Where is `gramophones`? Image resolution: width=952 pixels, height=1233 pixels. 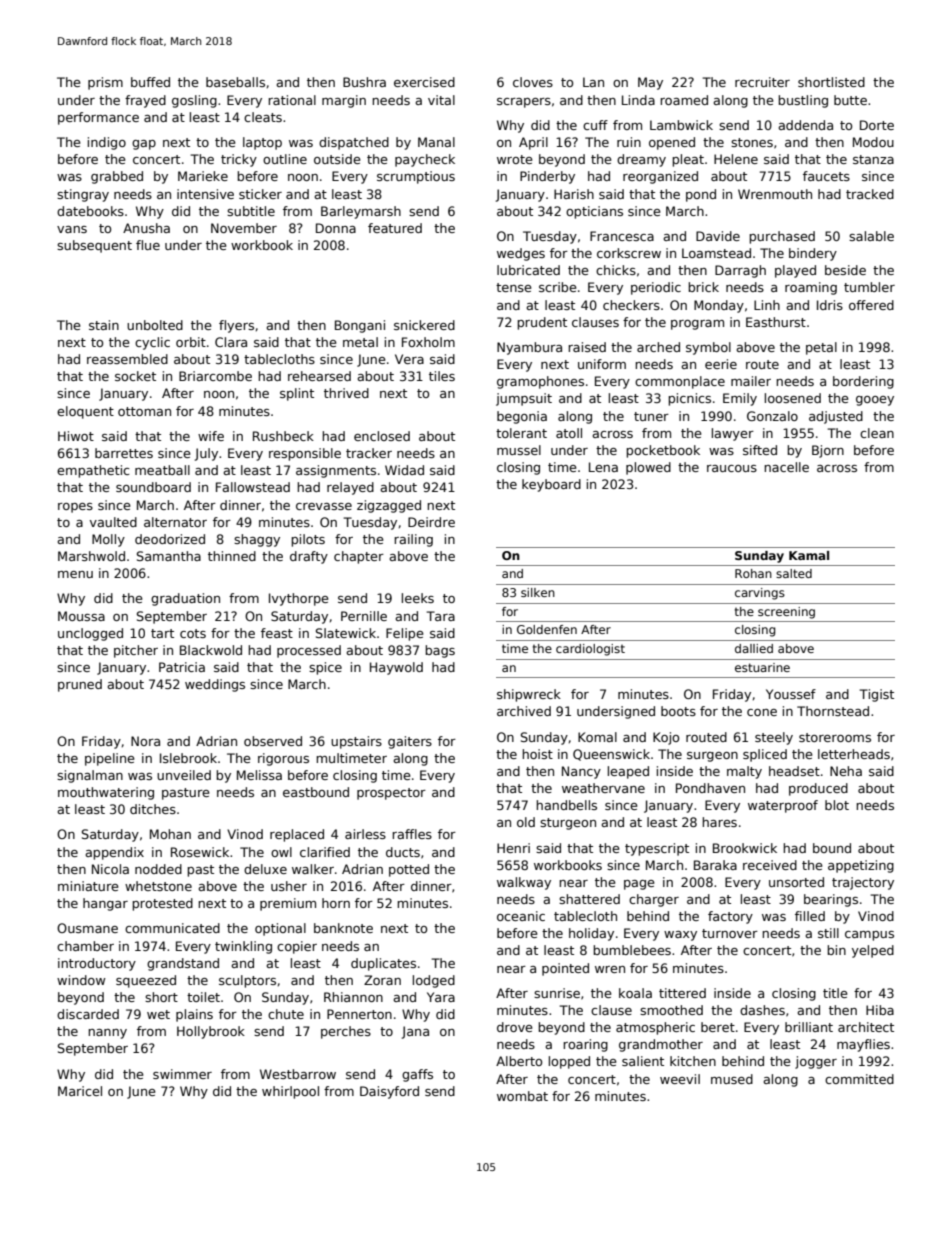
gramophones is located at coordinates (540, 382).
